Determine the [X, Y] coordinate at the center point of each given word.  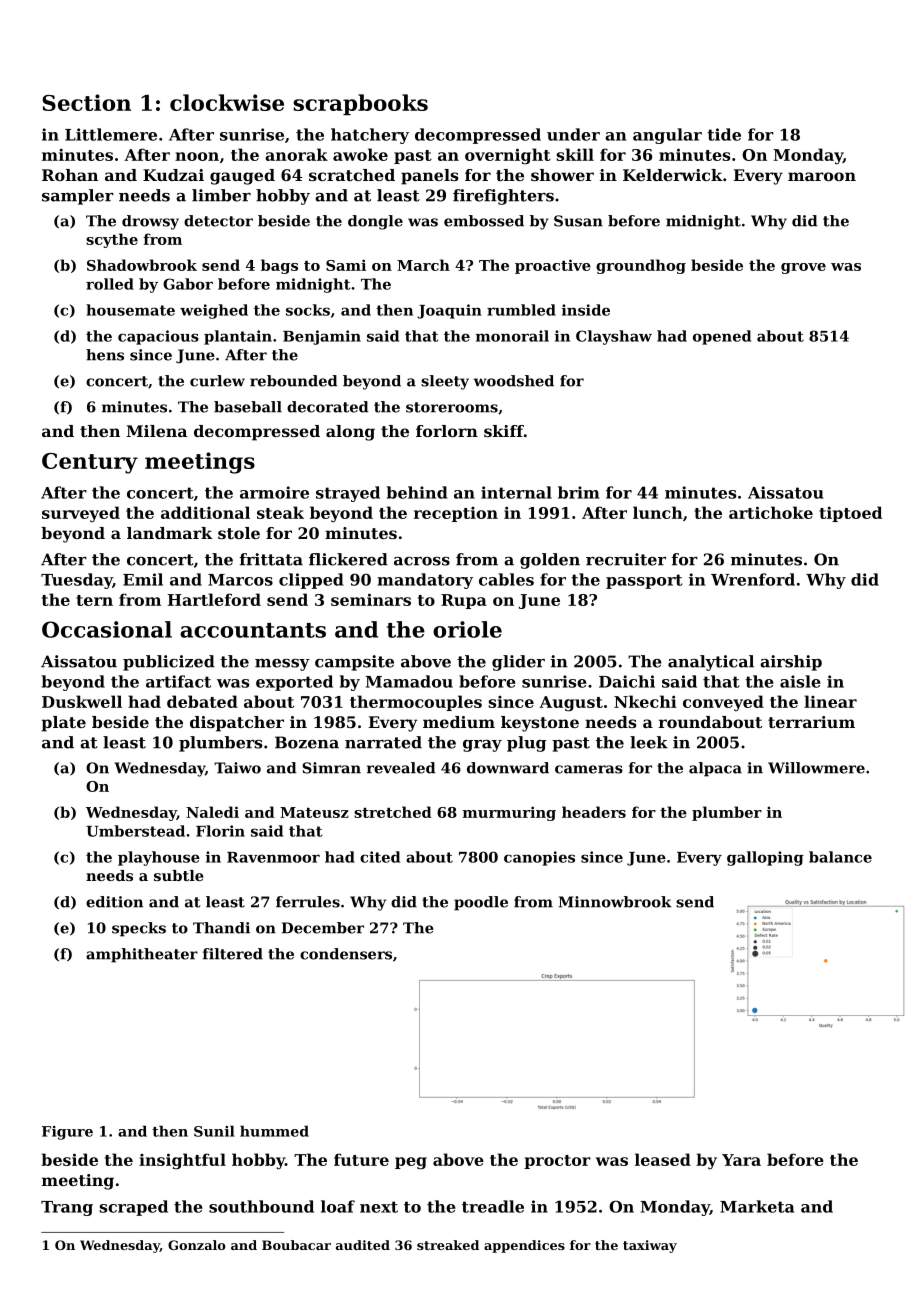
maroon [822, 176]
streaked [448, 1245]
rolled [110, 284]
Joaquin [449, 311]
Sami [346, 265]
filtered [233, 954]
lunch [658, 512]
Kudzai [173, 175]
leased [663, 1159]
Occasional [107, 629]
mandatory [425, 581]
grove [803, 268]
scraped [133, 1208]
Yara [741, 1160]
